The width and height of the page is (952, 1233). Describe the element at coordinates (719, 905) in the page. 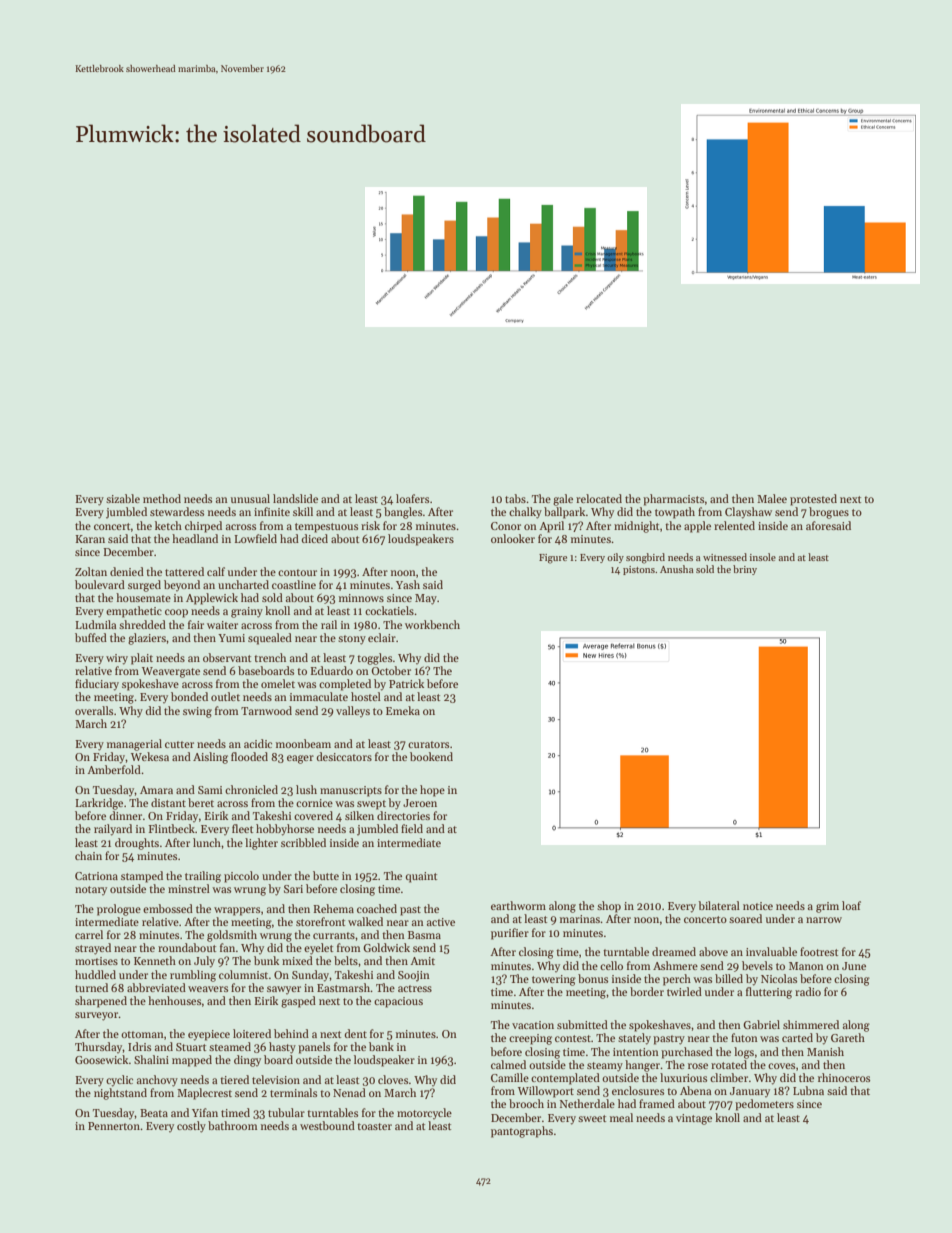

I see `bilateral` at that location.
